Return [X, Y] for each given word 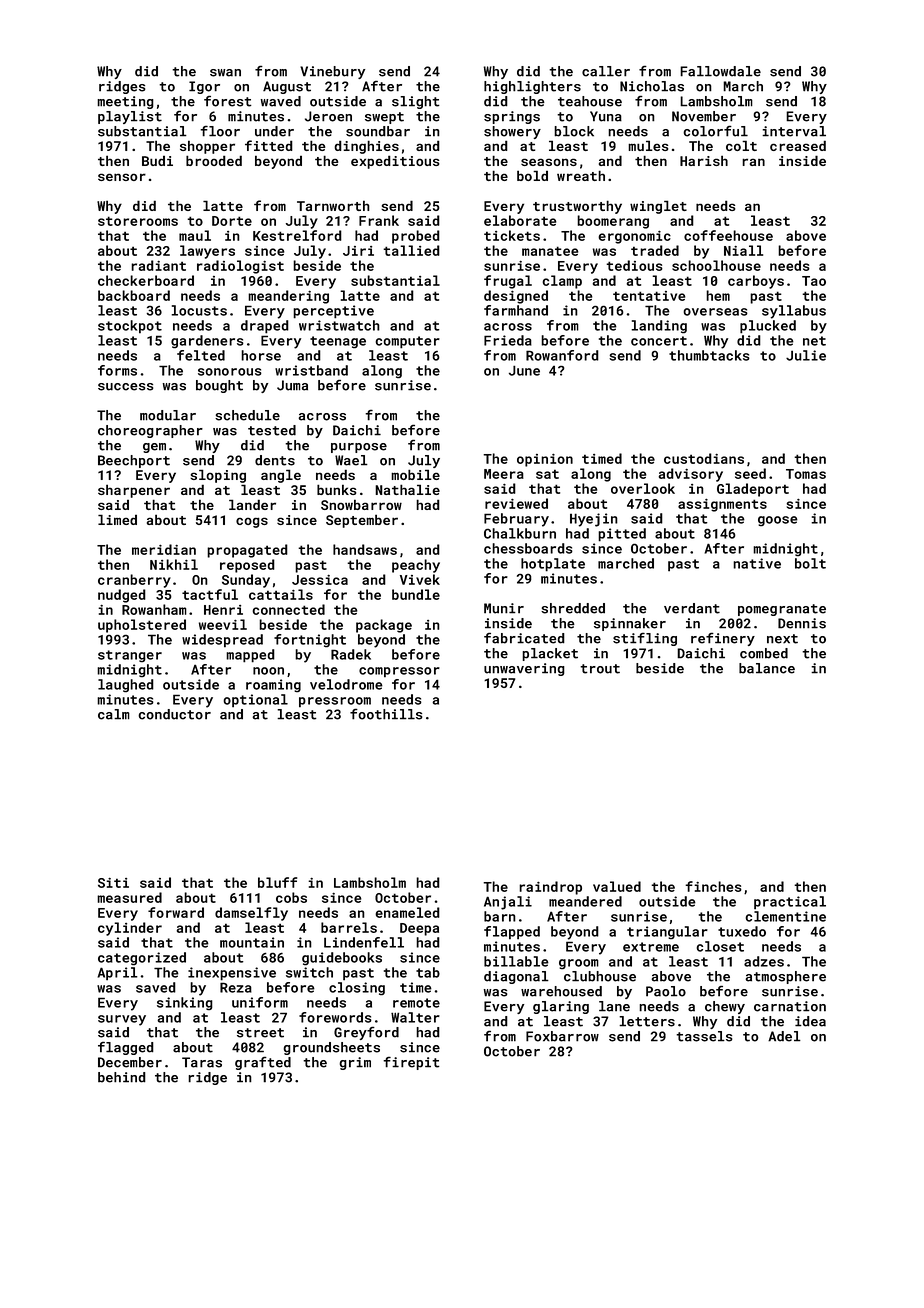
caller [606, 71]
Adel [784, 1036]
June [524, 370]
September [362, 521]
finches [713, 886]
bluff [277, 882]
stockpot [130, 327]
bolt [810, 563]
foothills [386, 714]
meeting [125, 102]
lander [252, 504]
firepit [411, 1063]
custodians [704, 458]
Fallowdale [720, 71]
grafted [263, 1063]
